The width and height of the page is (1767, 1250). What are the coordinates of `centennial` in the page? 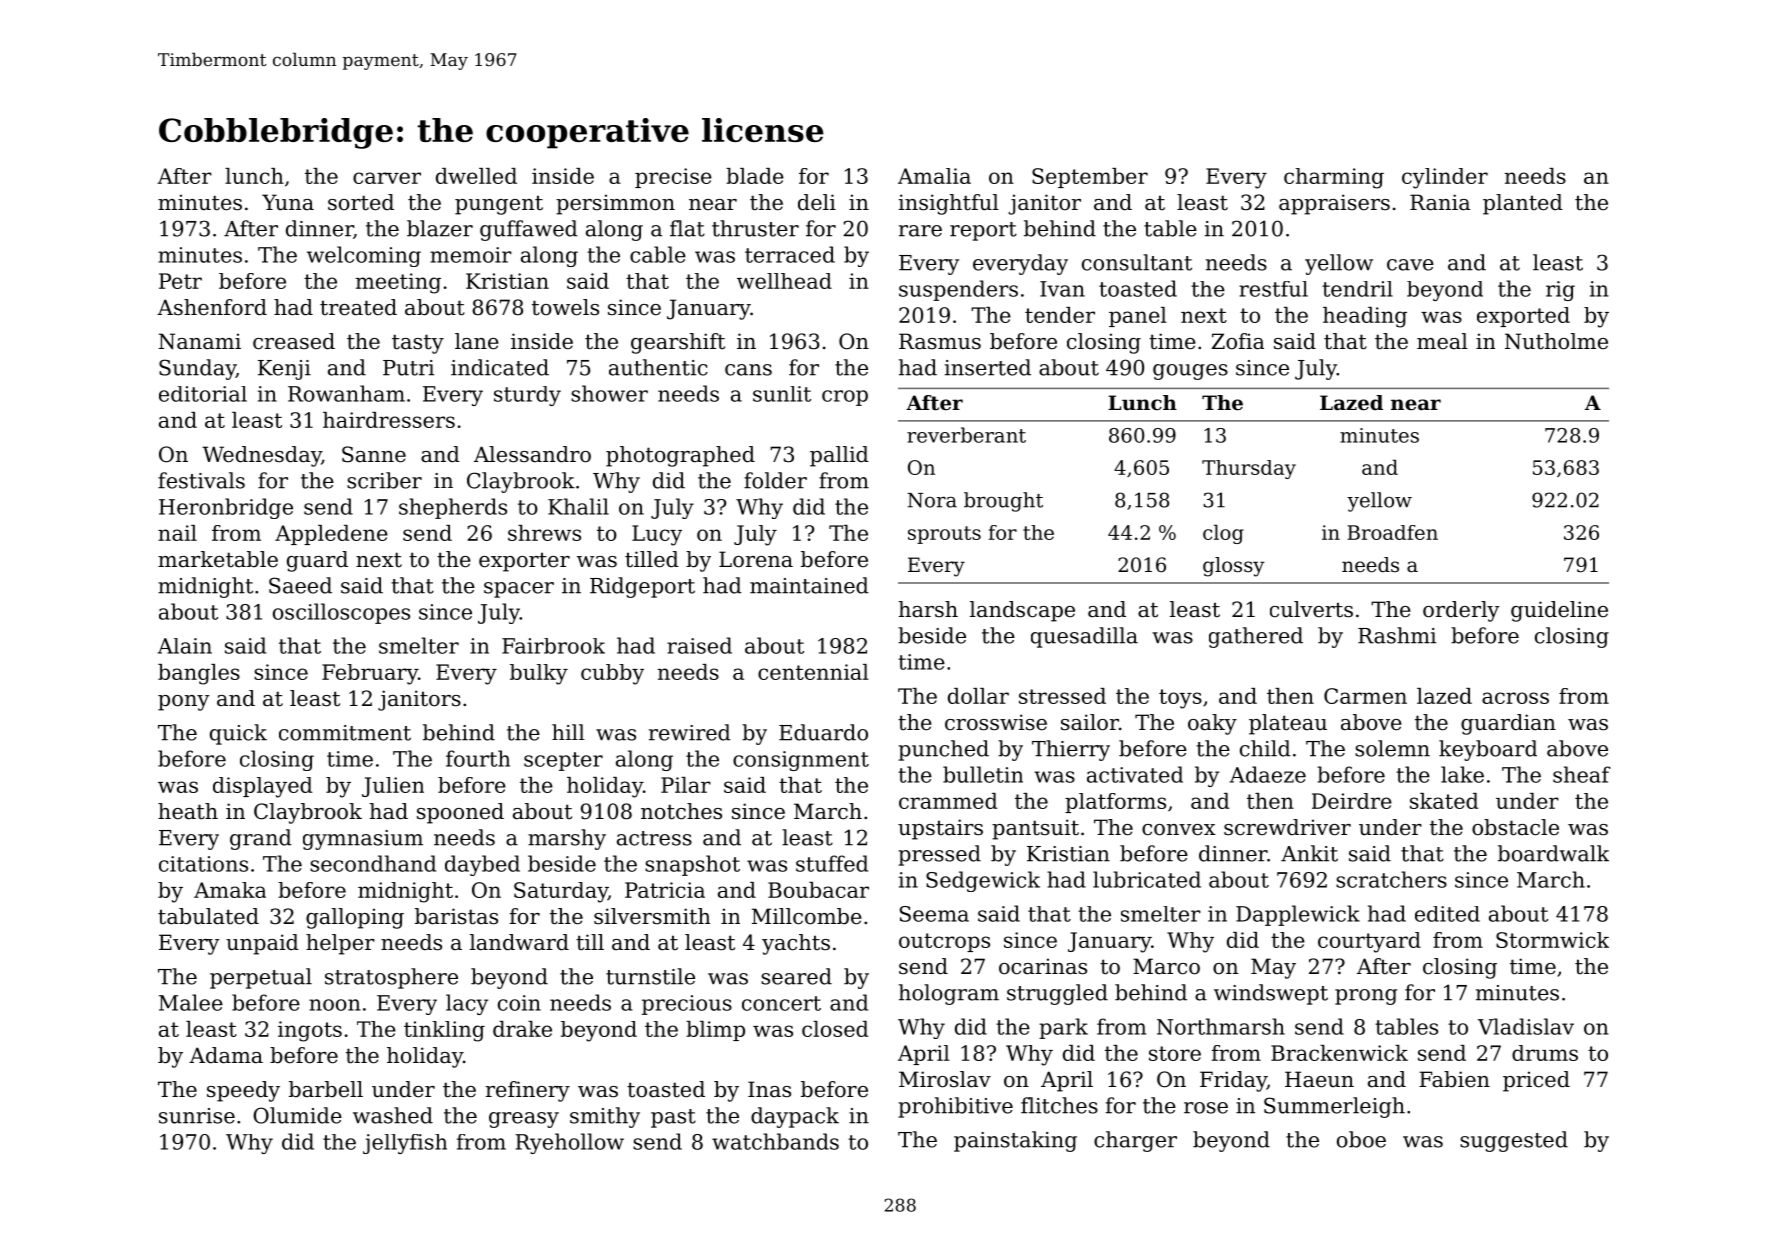 It's located at (813, 672).
